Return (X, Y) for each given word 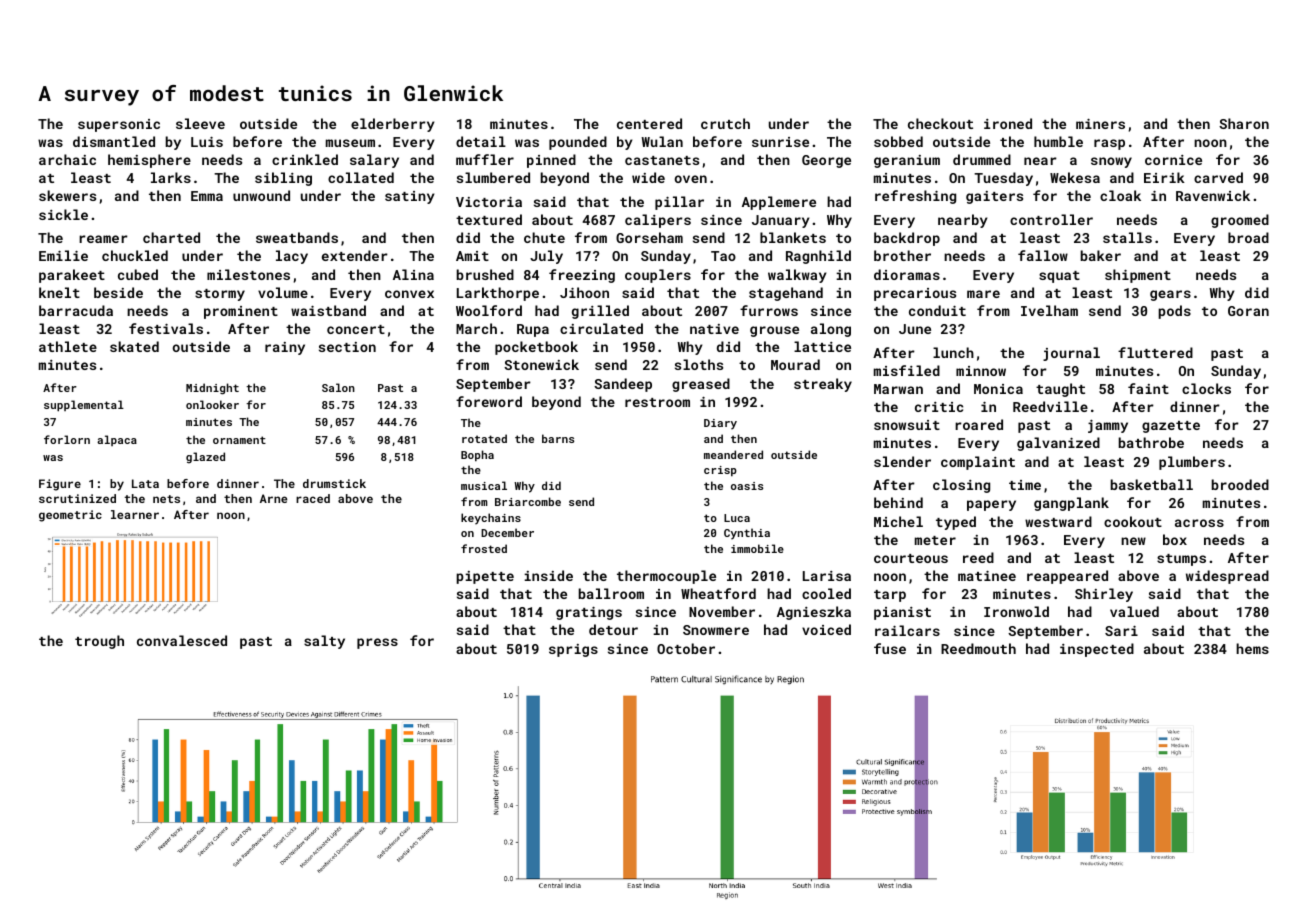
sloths (699, 364)
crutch (725, 123)
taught (1060, 390)
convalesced (182, 640)
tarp (890, 596)
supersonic (119, 125)
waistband (328, 310)
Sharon (1244, 123)
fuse (890, 648)
